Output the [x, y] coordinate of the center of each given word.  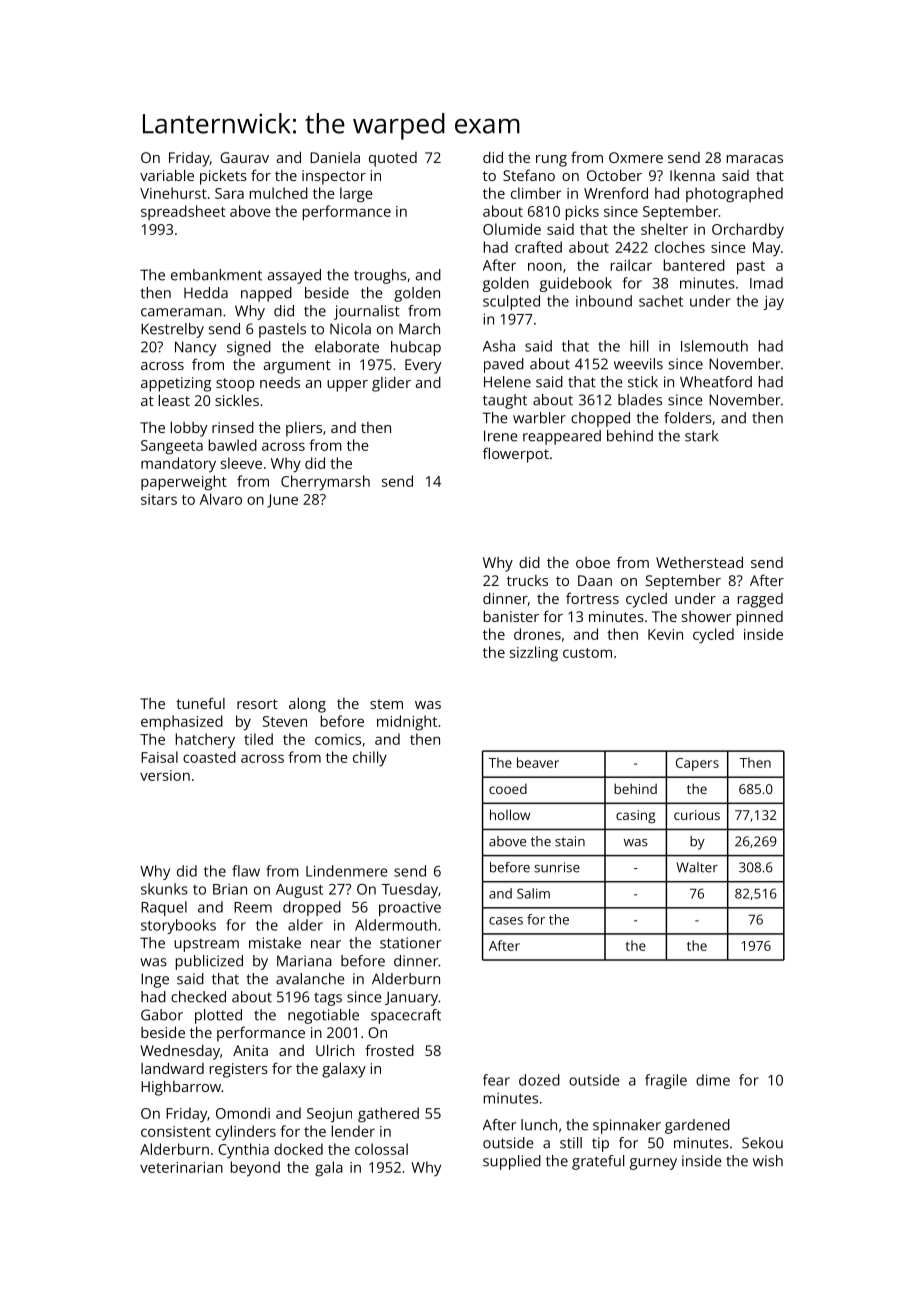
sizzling [534, 654]
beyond [255, 1169]
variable [167, 175]
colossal [381, 1149]
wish [768, 1161]
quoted [393, 159]
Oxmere [636, 157]
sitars [159, 499]
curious [697, 815]
